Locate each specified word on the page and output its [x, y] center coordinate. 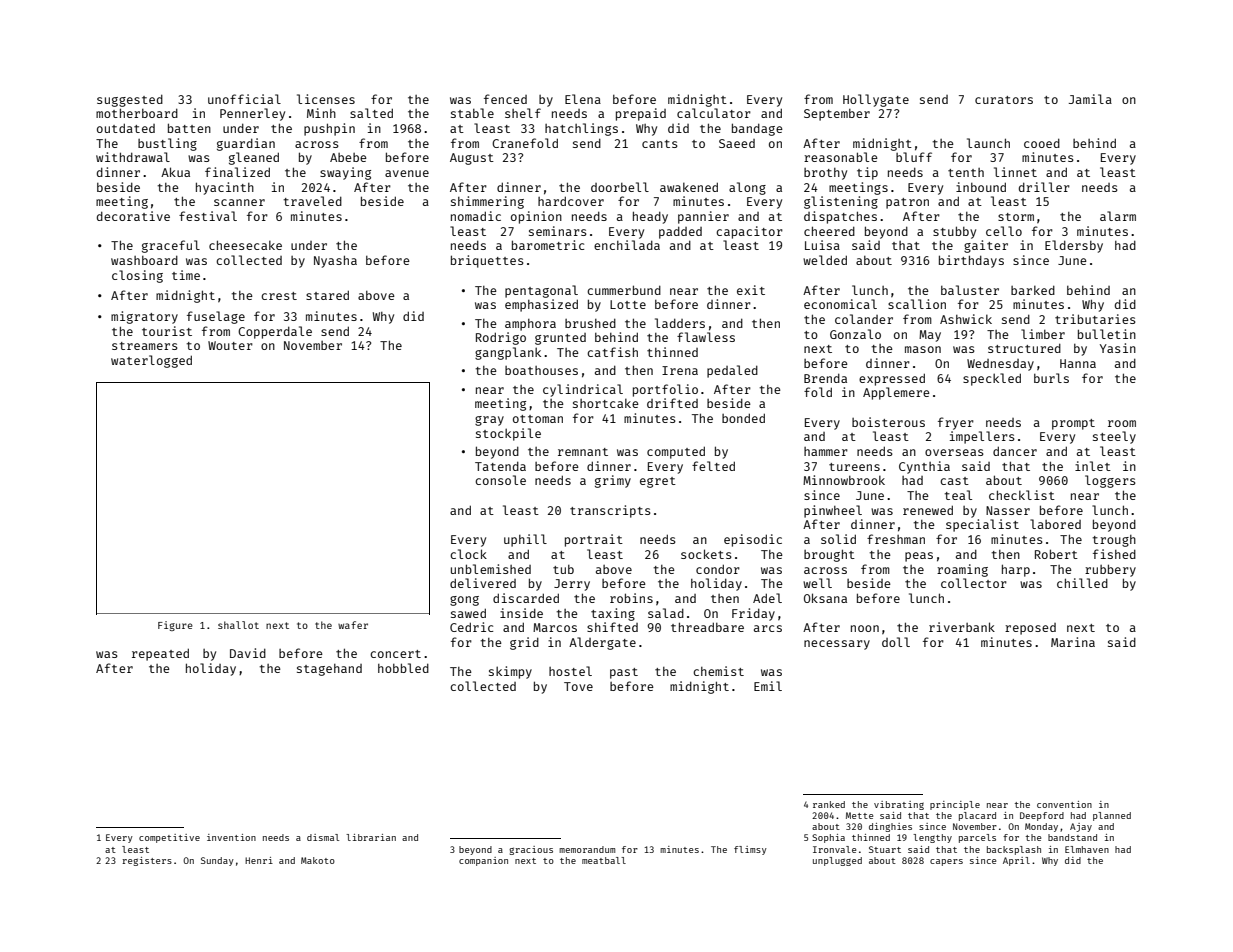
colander [864, 319]
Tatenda [500, 466]
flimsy [750, 850]
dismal [323, 837]
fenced [505, 99]
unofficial [244, 99]
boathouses [541, 370]
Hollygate [876, 100]
